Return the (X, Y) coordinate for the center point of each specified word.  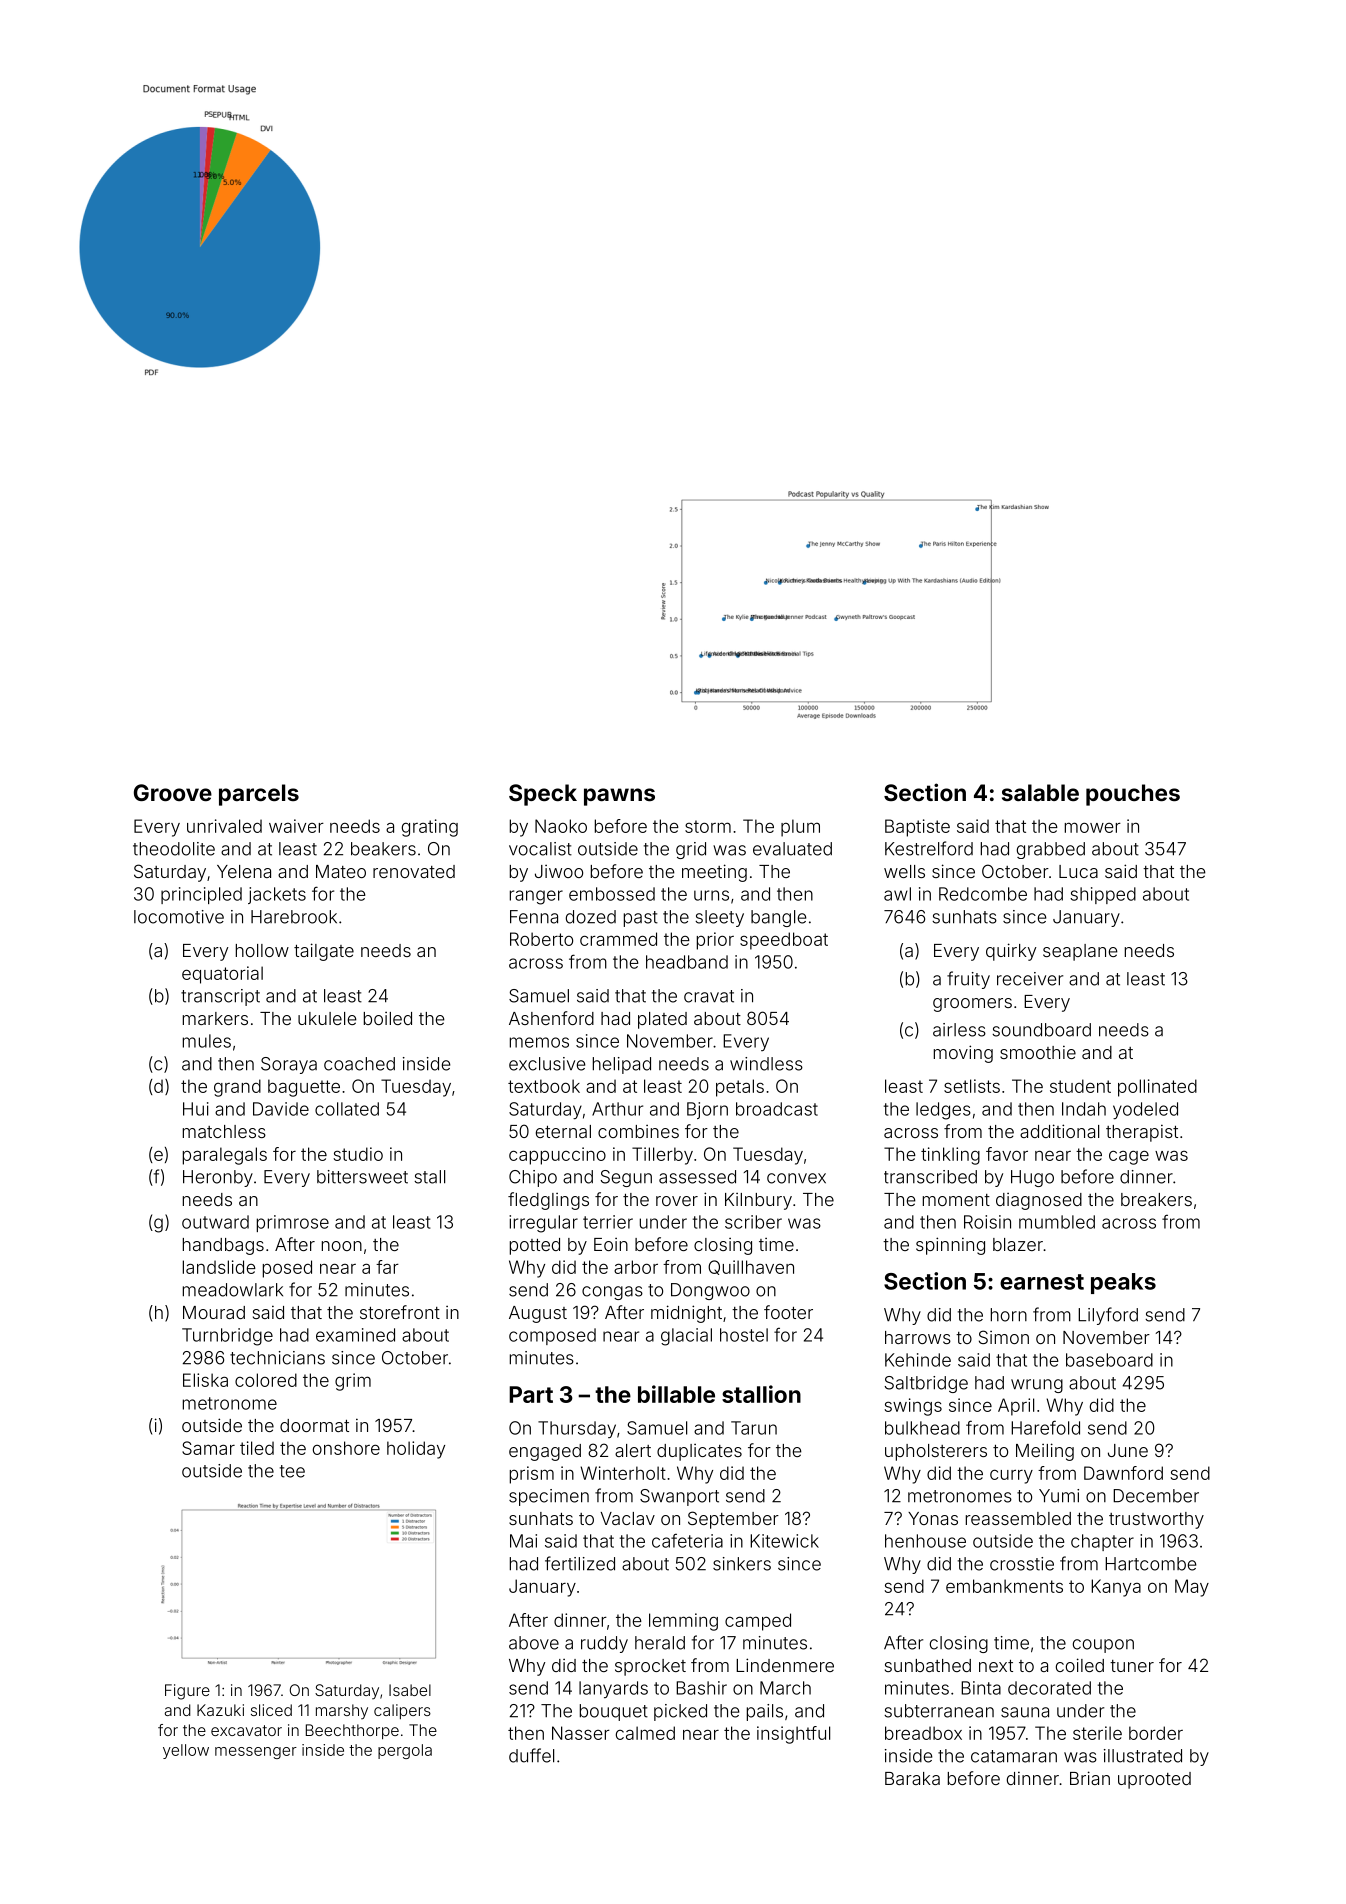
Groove (173, 792)
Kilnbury (758, 1201)
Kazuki (220, 1710)
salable (1040, 792)
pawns (619, 797)
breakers (1156, 1199)
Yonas (933, 1518)
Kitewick (784, 1541)
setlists (972, 1086)
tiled (257, 1448)
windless (766, 1064)
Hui (196, 1109)
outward (215, 1222)
